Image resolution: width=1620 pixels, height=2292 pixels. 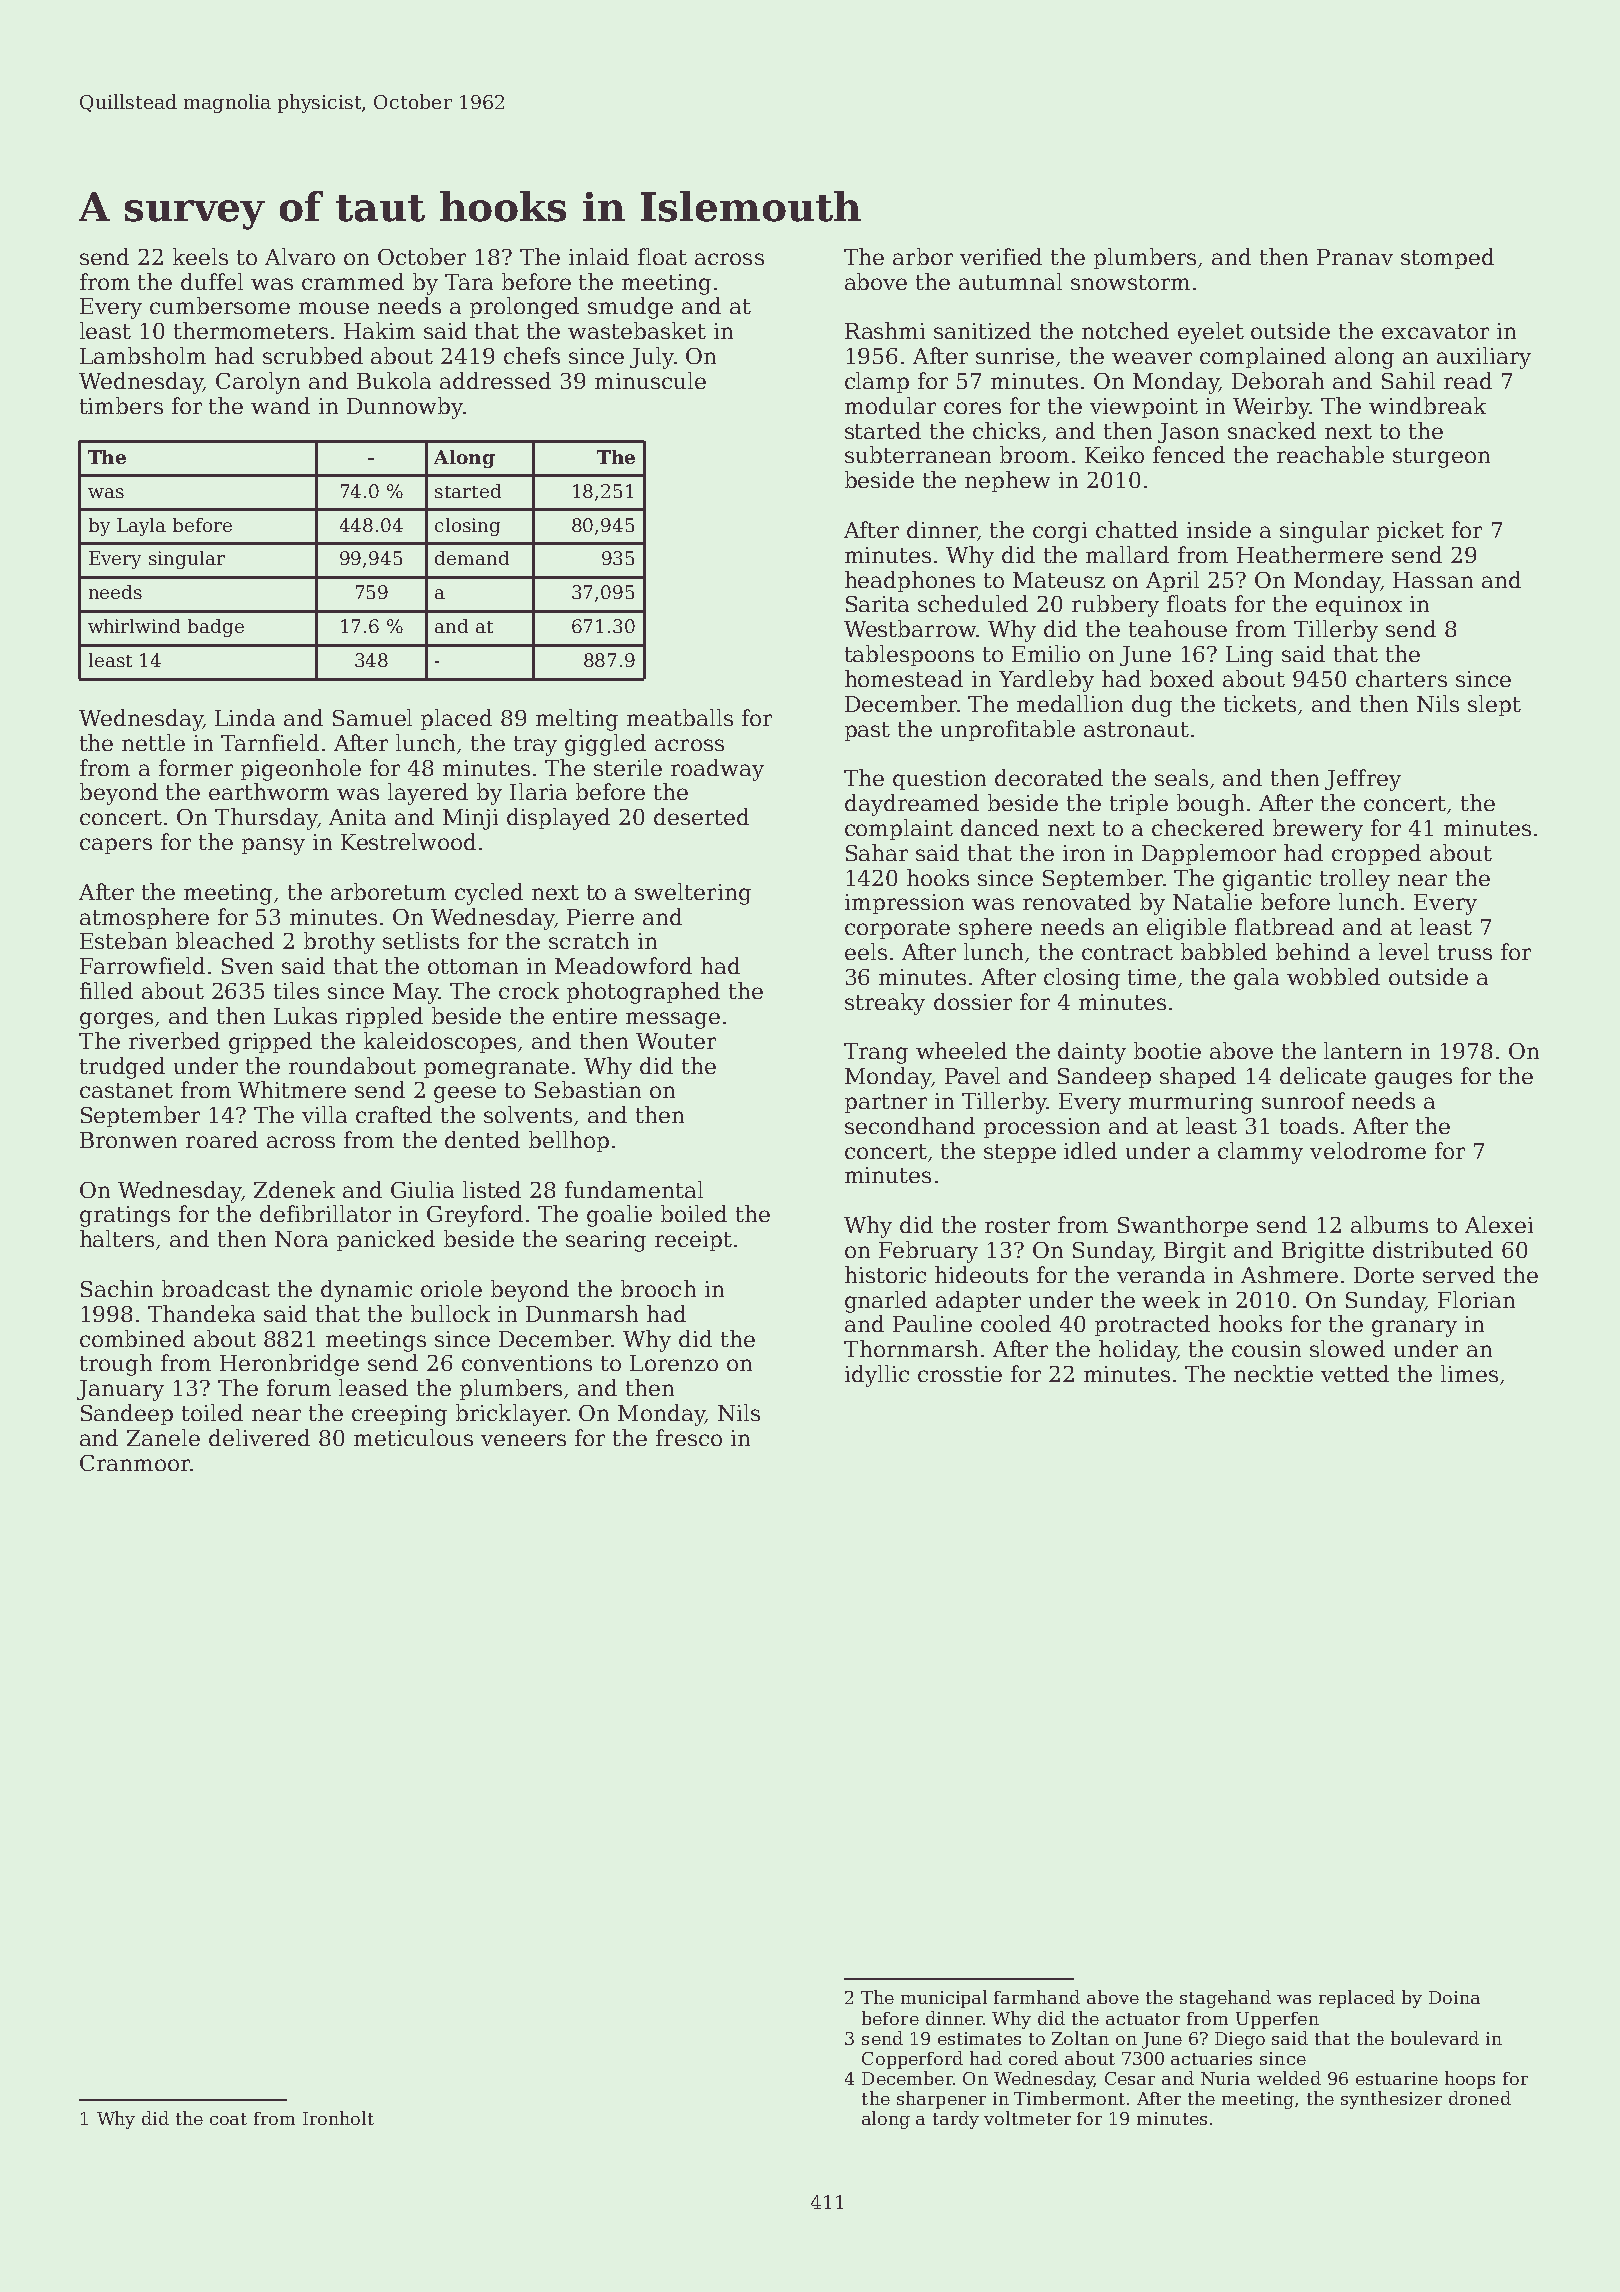 What do you see at coordinates (1447, 258) in the screenshot?
I see `stomped` at bounding box center [1447, 258].
